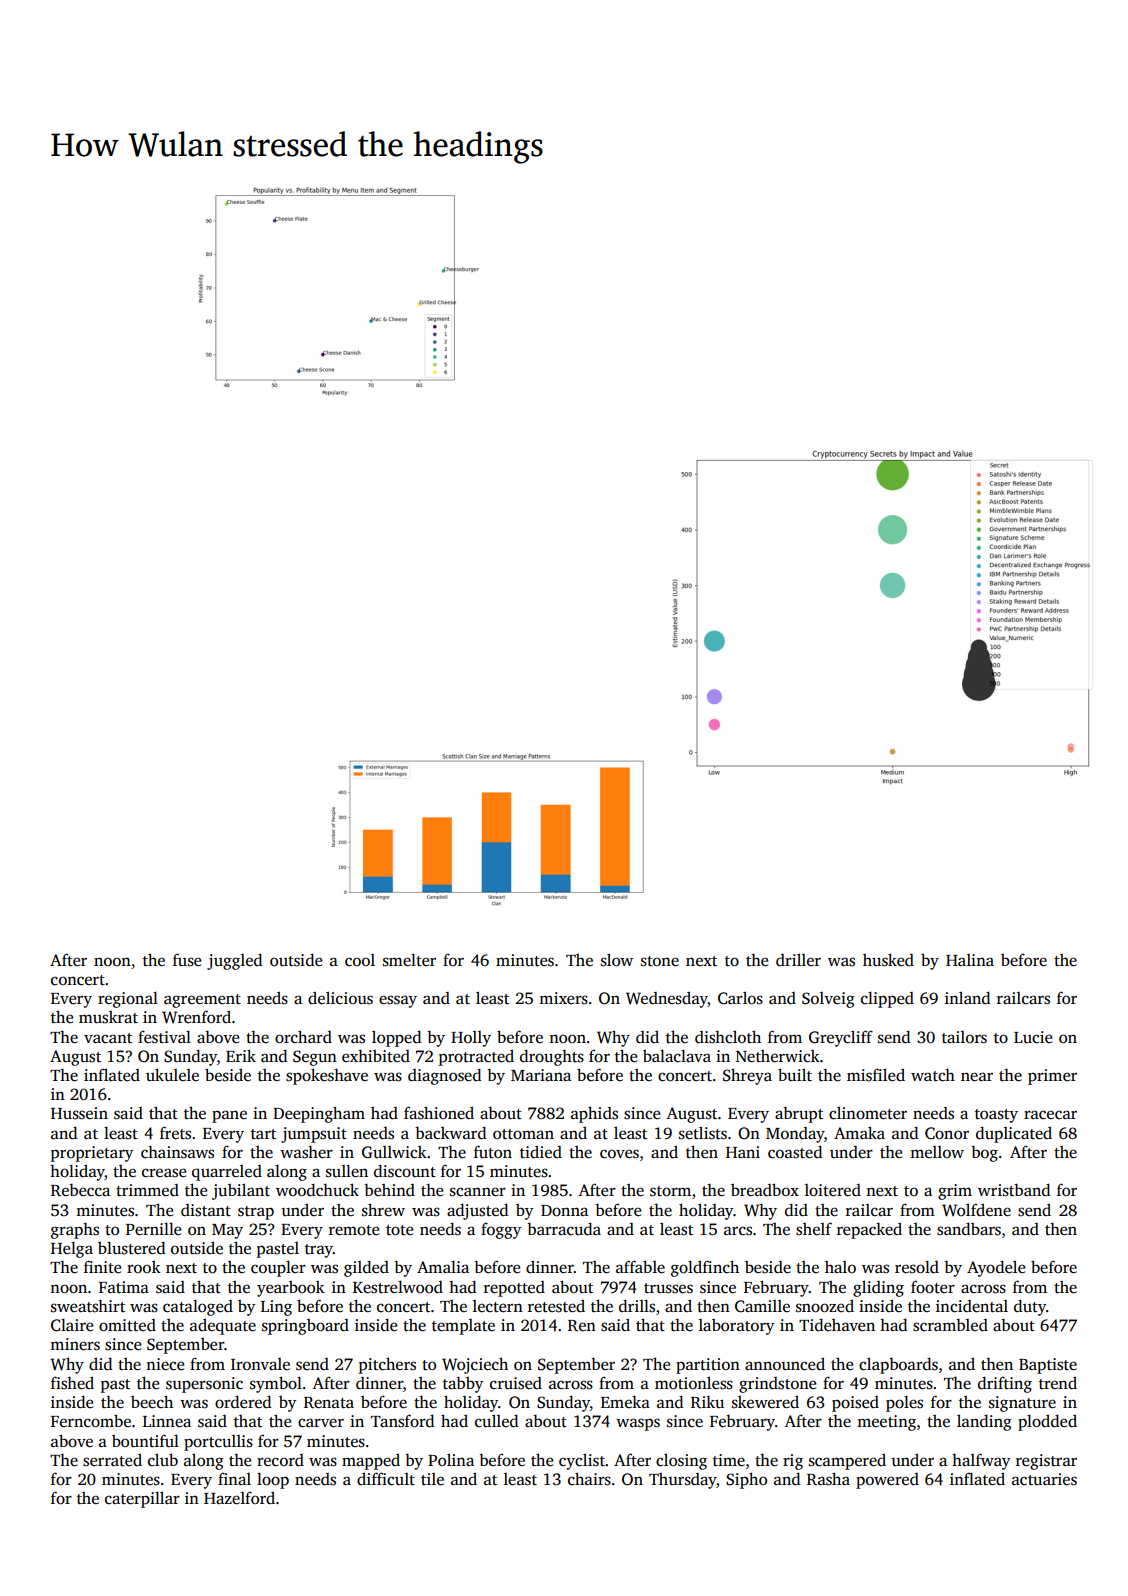  I want to click on announced, so click(785, 1364).
